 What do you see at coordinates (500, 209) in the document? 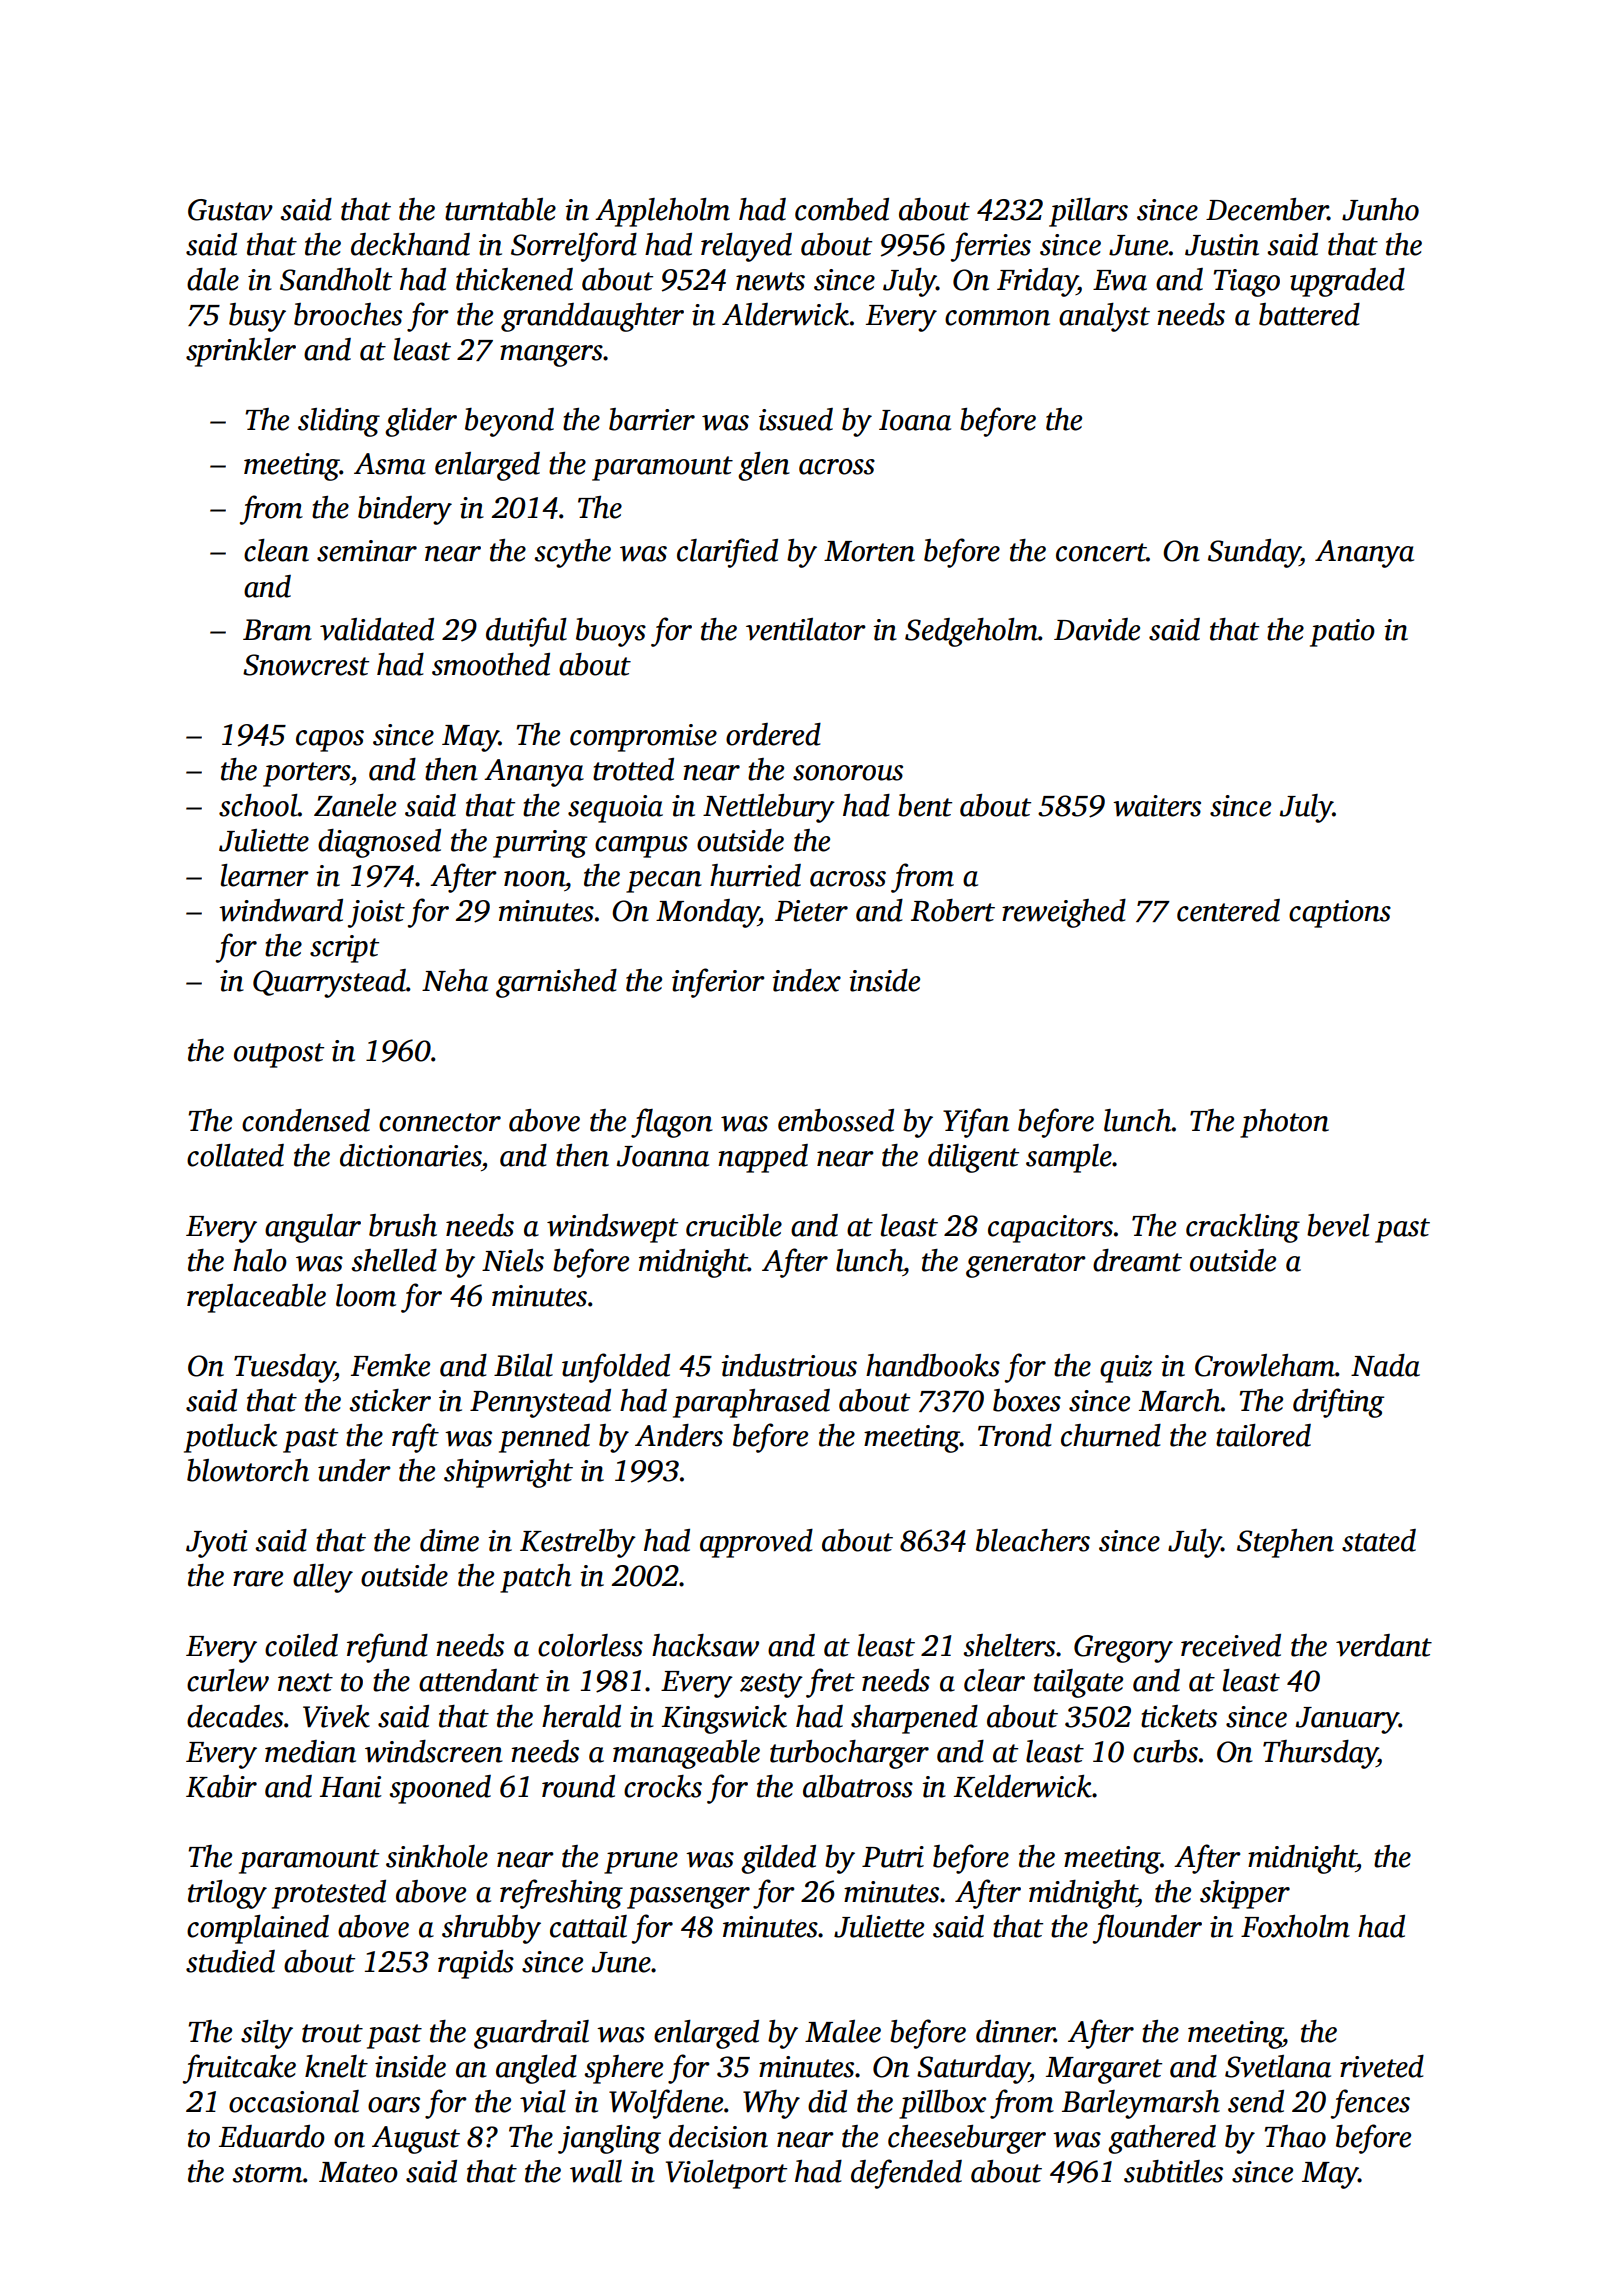
I see `turntable` at bounding box center [500, 209].
